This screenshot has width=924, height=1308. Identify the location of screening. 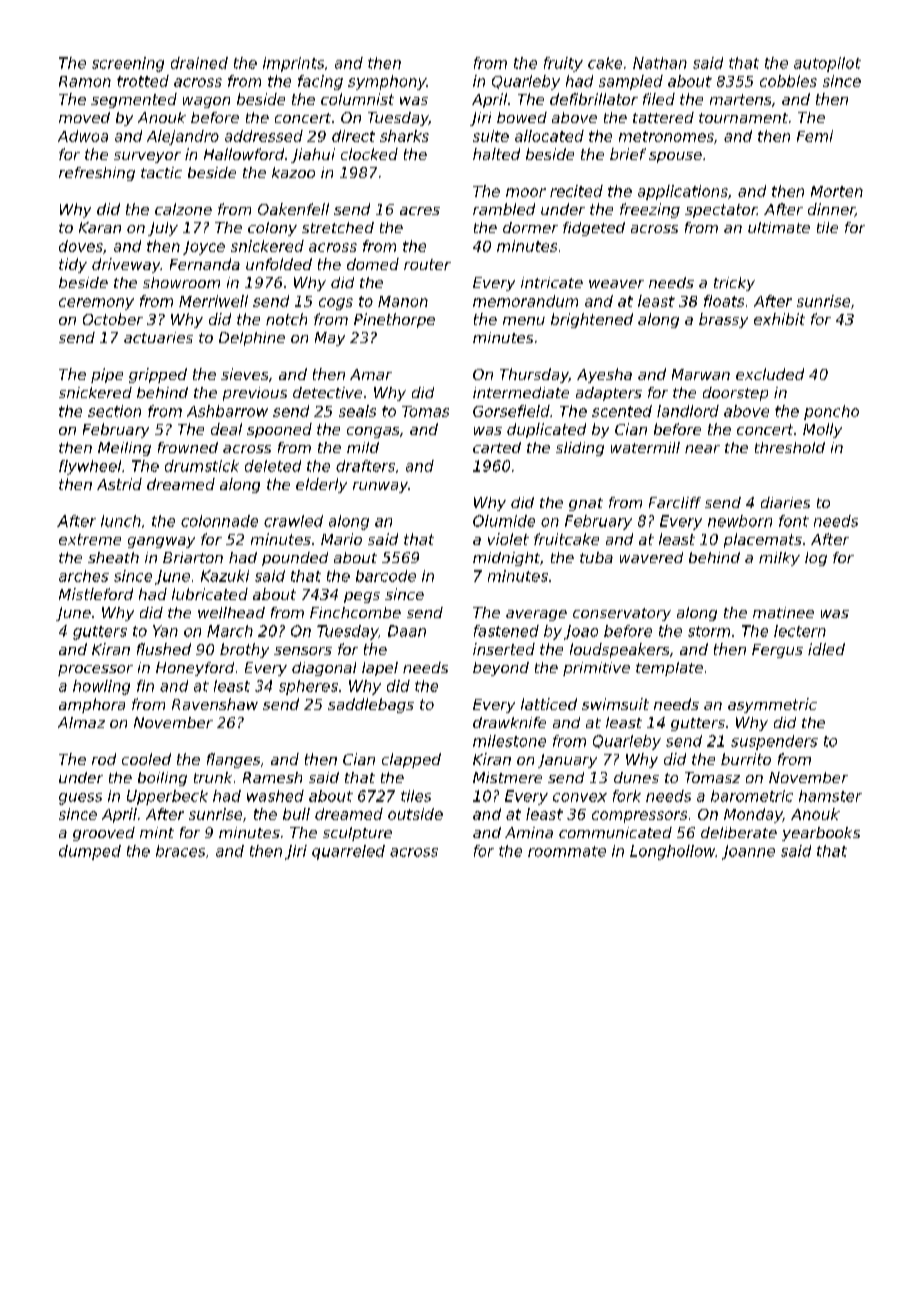
(128, 64).
